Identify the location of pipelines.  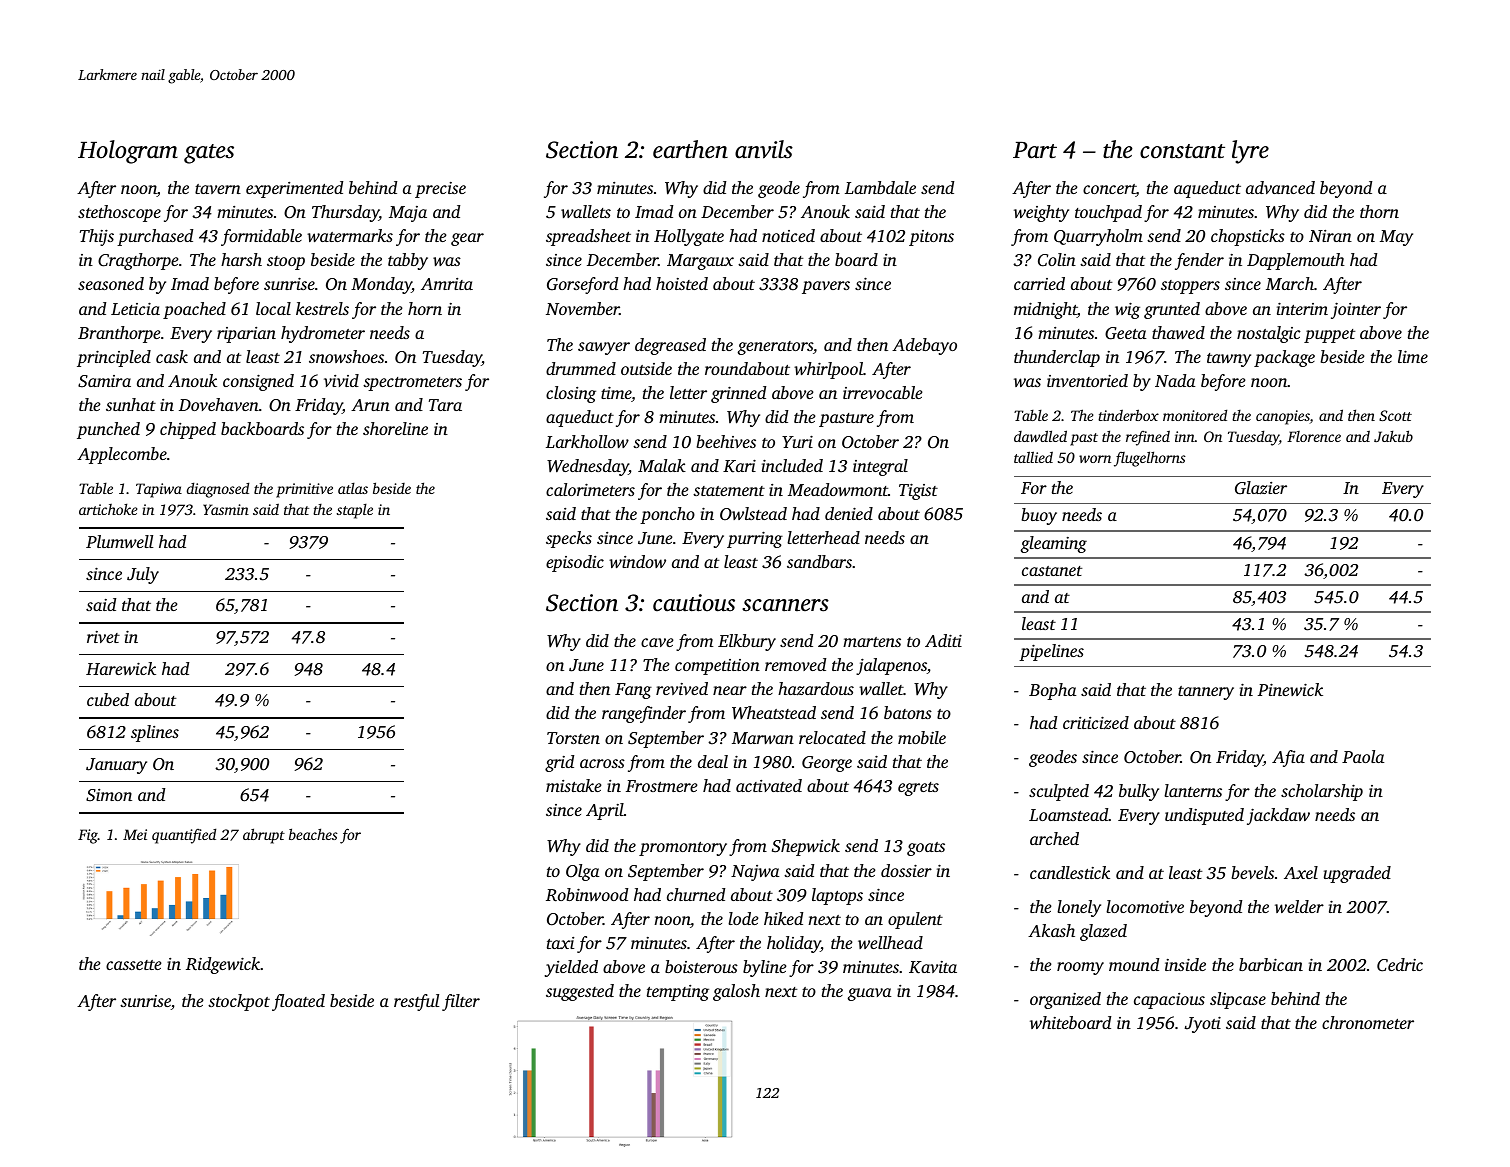
(1051, 652).
